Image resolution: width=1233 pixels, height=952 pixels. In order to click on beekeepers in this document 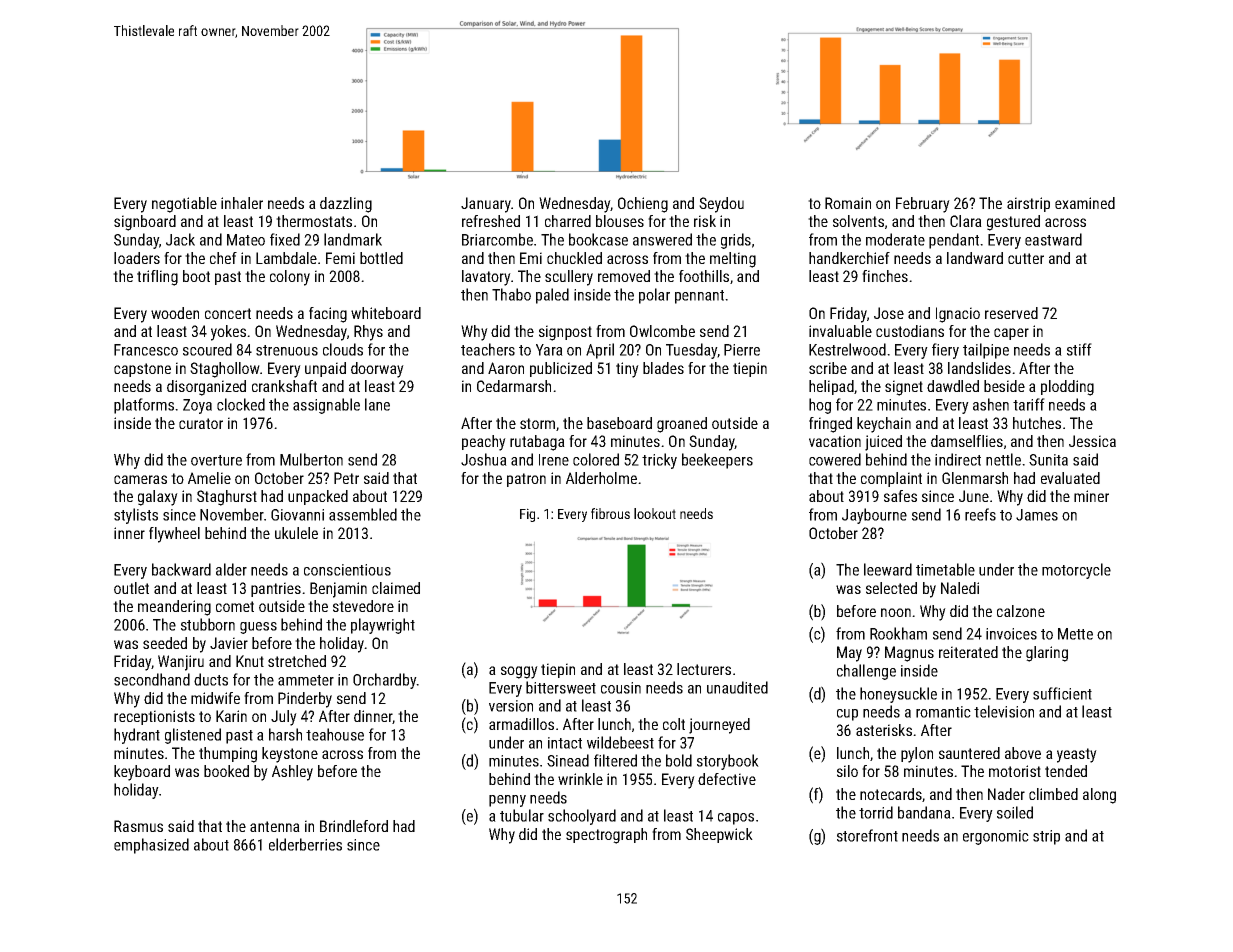, I will do `click(717, 461)`.
